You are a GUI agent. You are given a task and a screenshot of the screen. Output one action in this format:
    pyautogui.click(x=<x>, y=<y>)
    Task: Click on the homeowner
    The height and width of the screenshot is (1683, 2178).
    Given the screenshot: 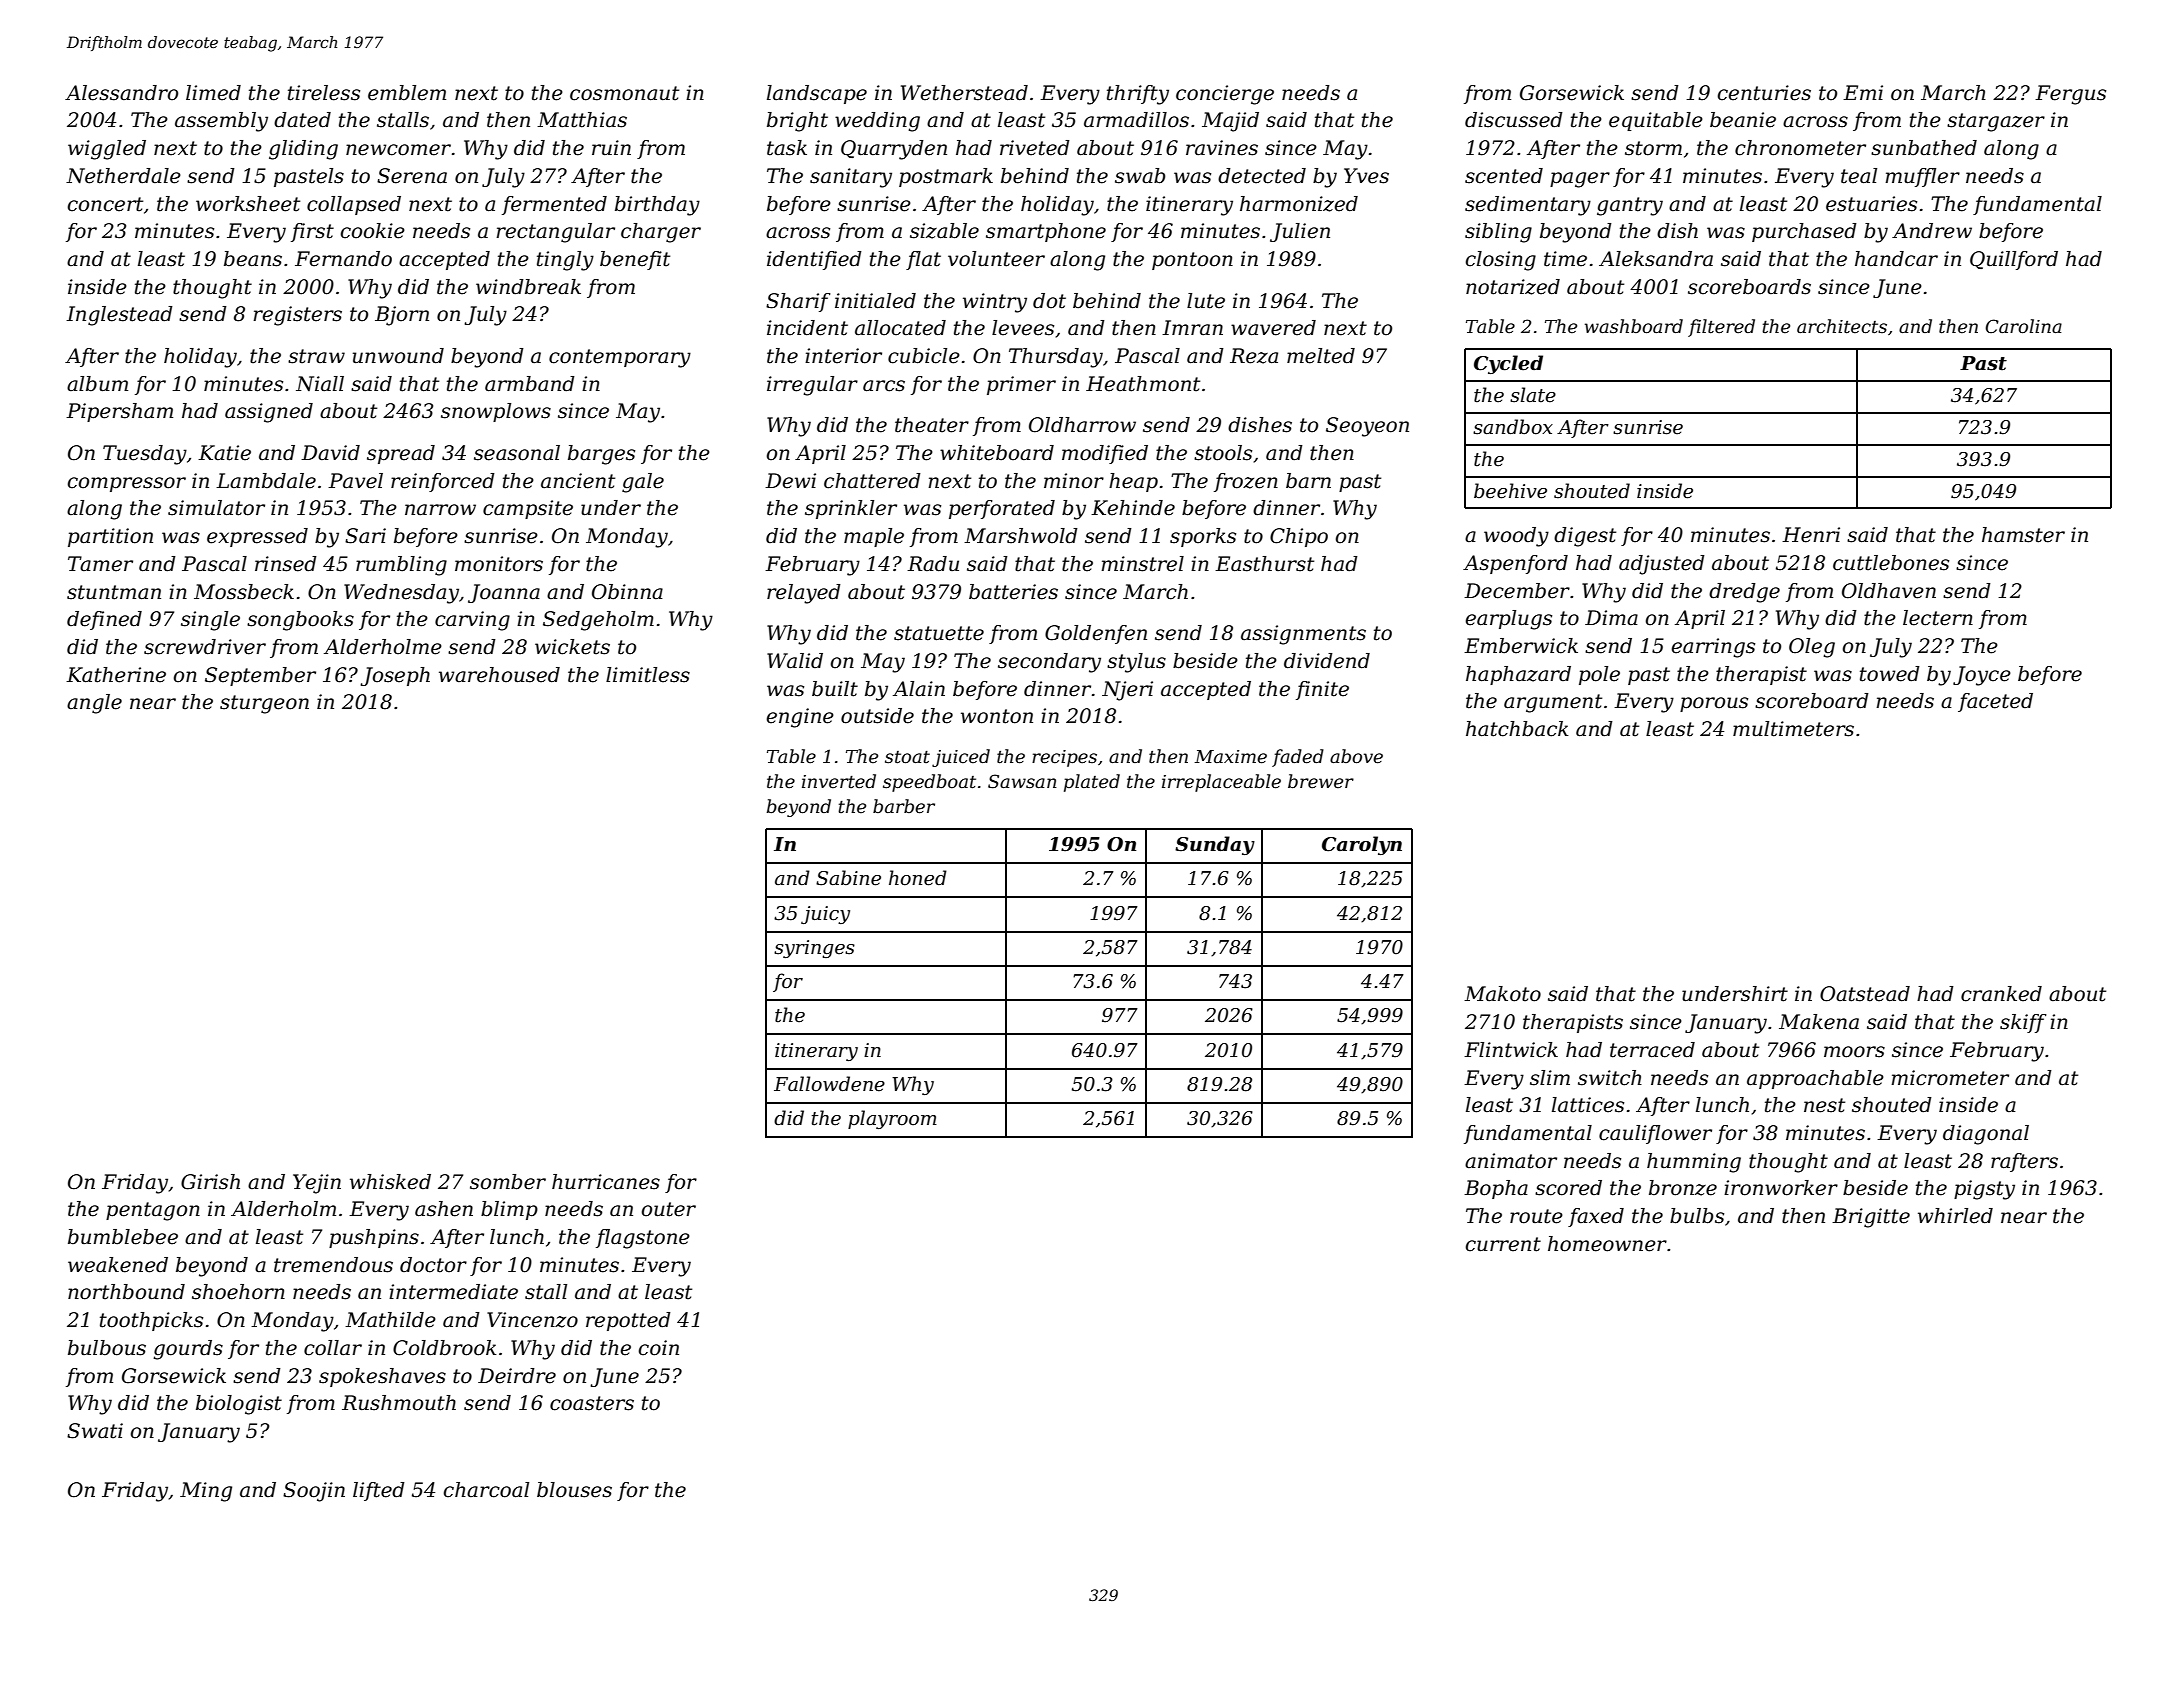 What is the action you would take?
    pyautogui.click(x=1607, y=1244)
